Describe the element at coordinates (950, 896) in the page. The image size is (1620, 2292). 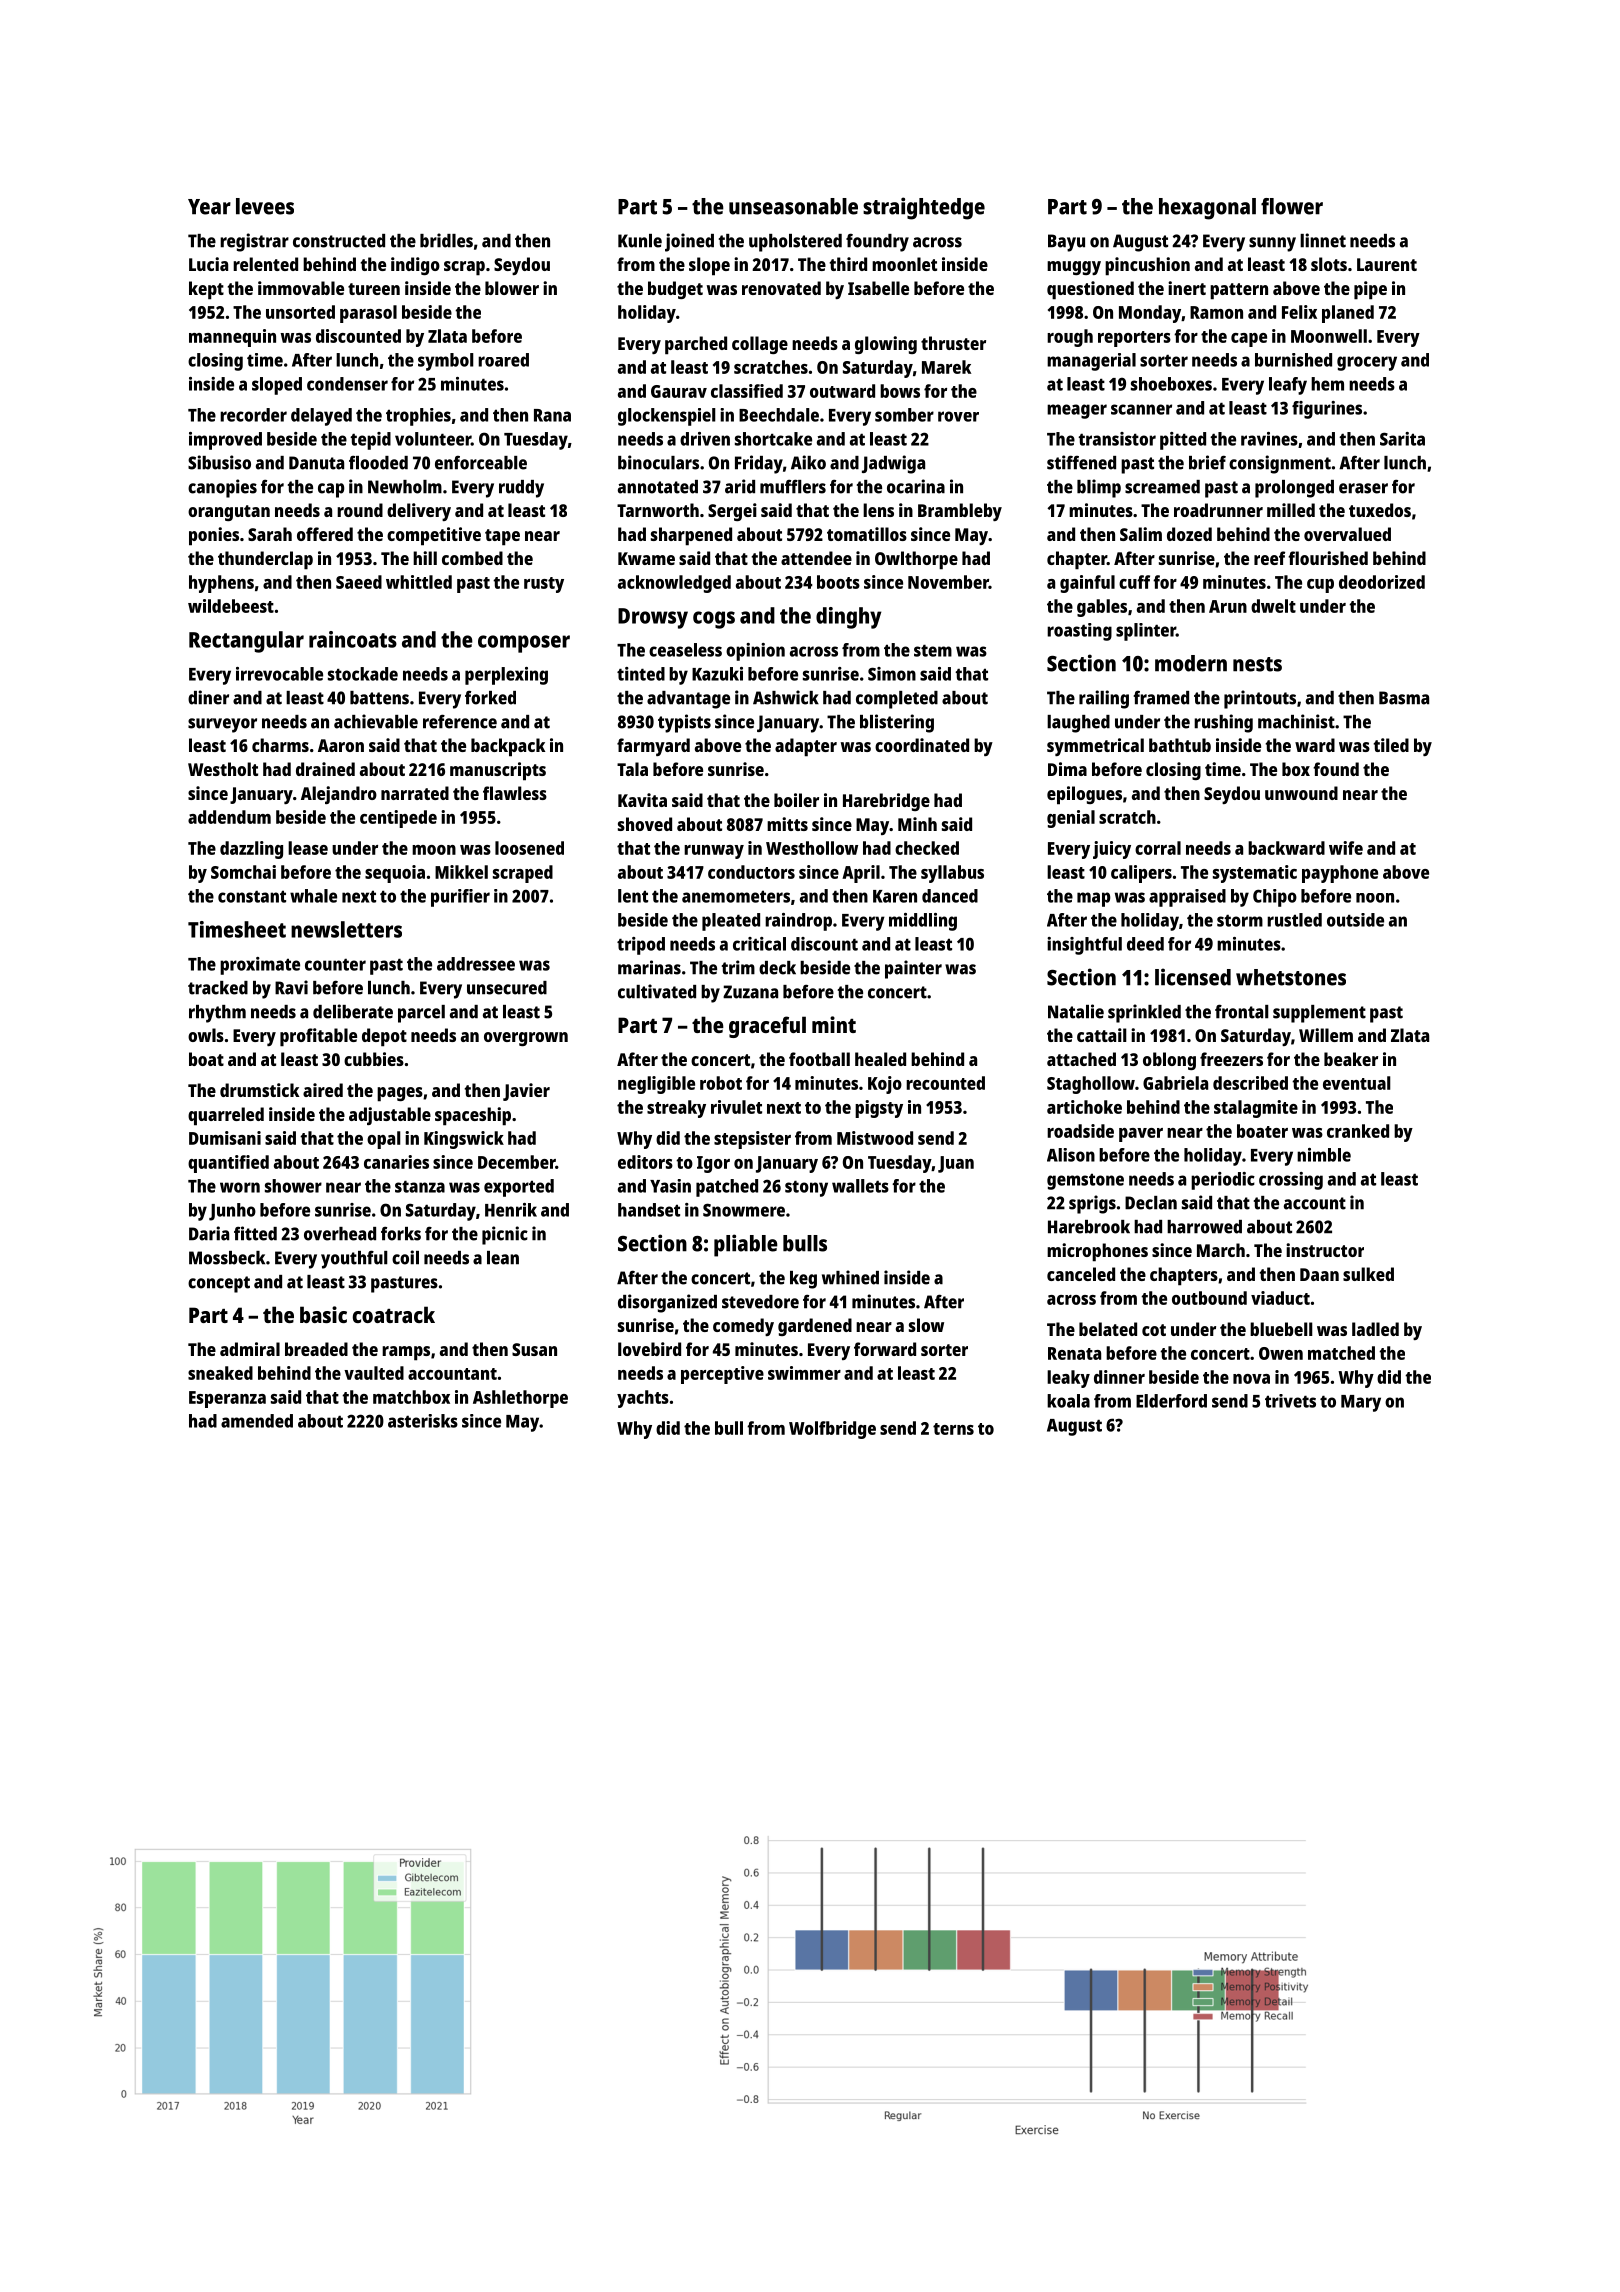
I see `danced` at that location.
